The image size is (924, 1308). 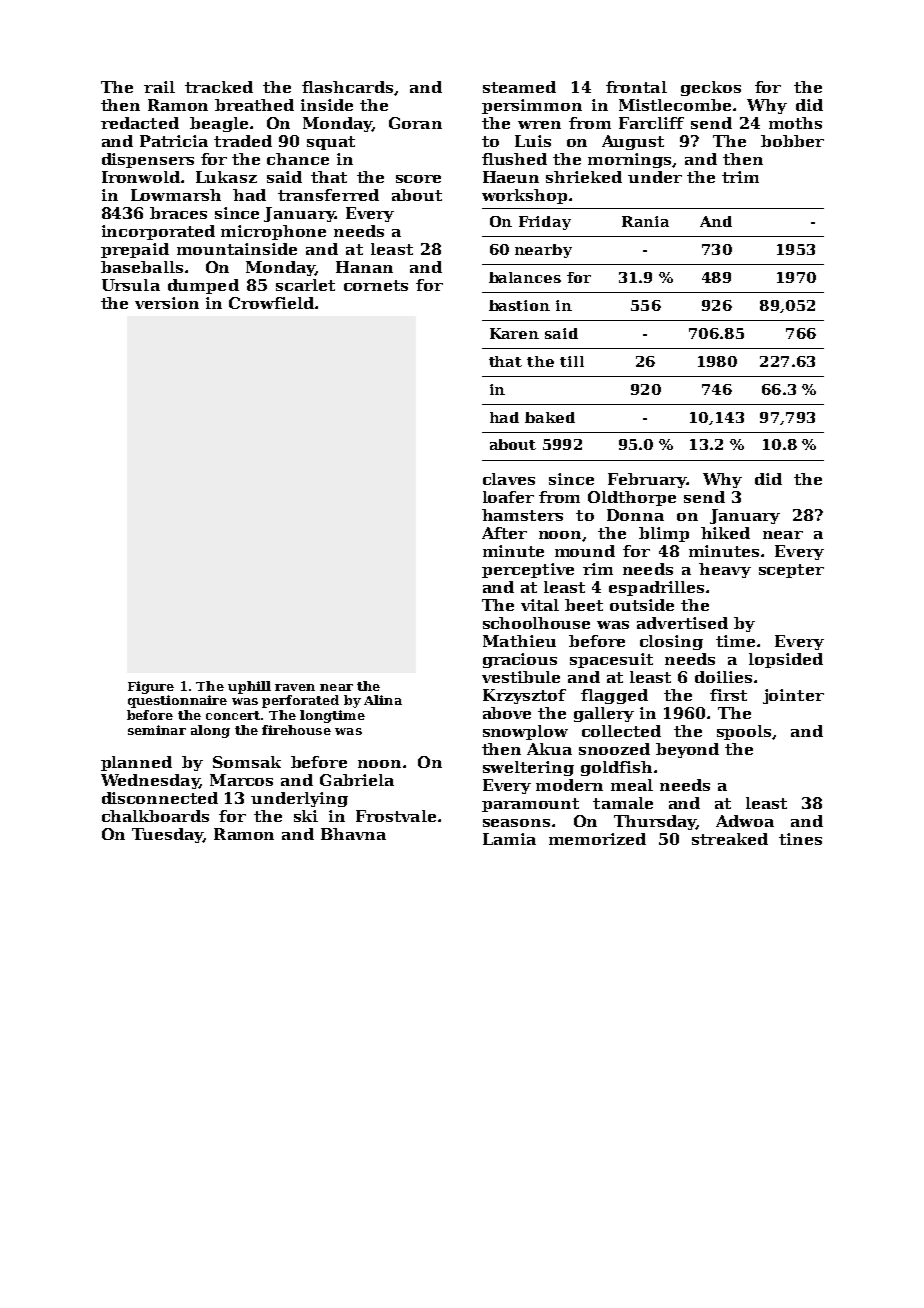 I want to click on chance, so click(x=298, y=159).
